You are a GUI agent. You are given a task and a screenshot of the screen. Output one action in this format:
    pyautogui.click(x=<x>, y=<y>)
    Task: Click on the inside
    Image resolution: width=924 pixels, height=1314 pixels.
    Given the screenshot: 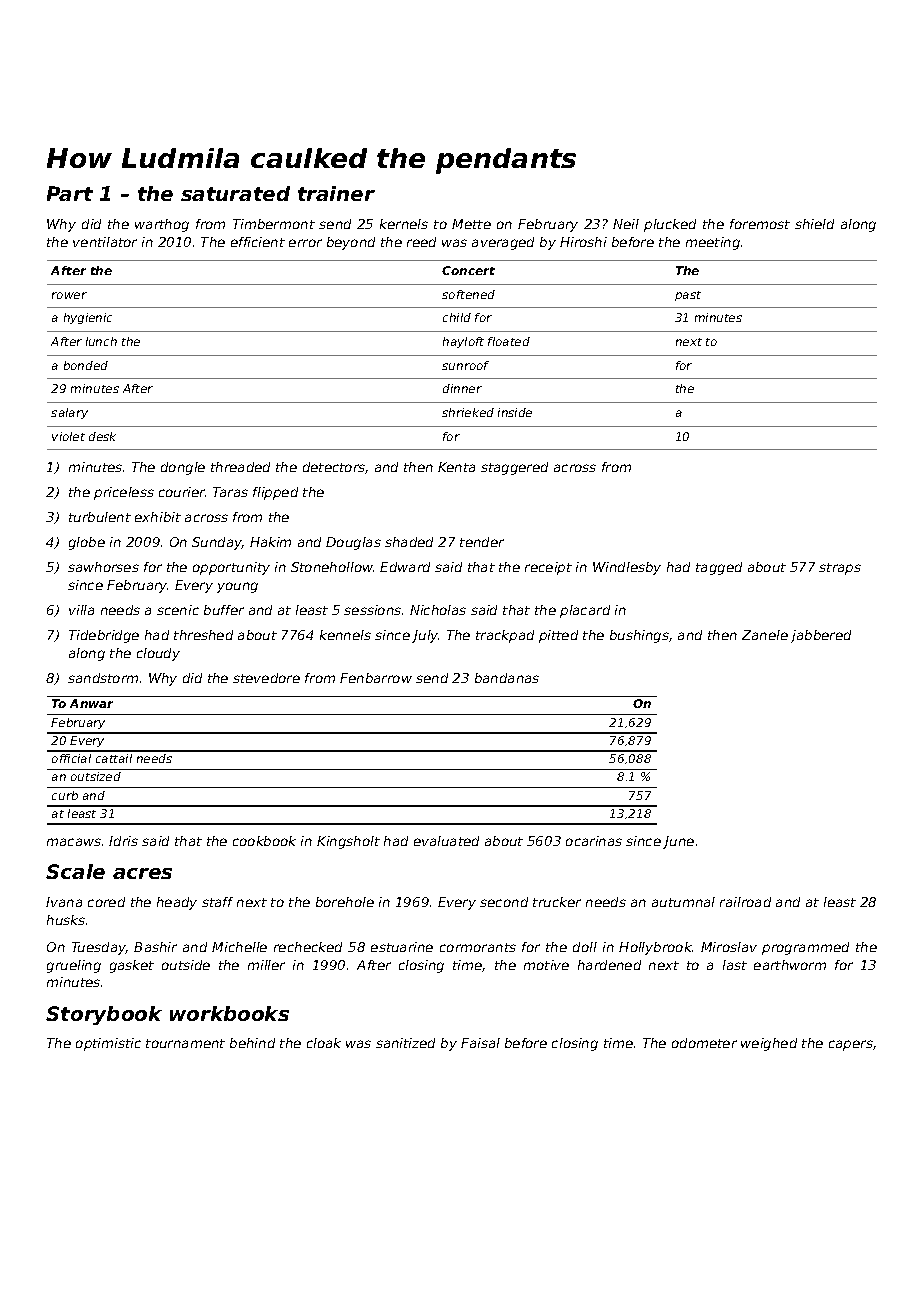 What is the action you would take?
    pyautogui.click(x=515, y=412)
